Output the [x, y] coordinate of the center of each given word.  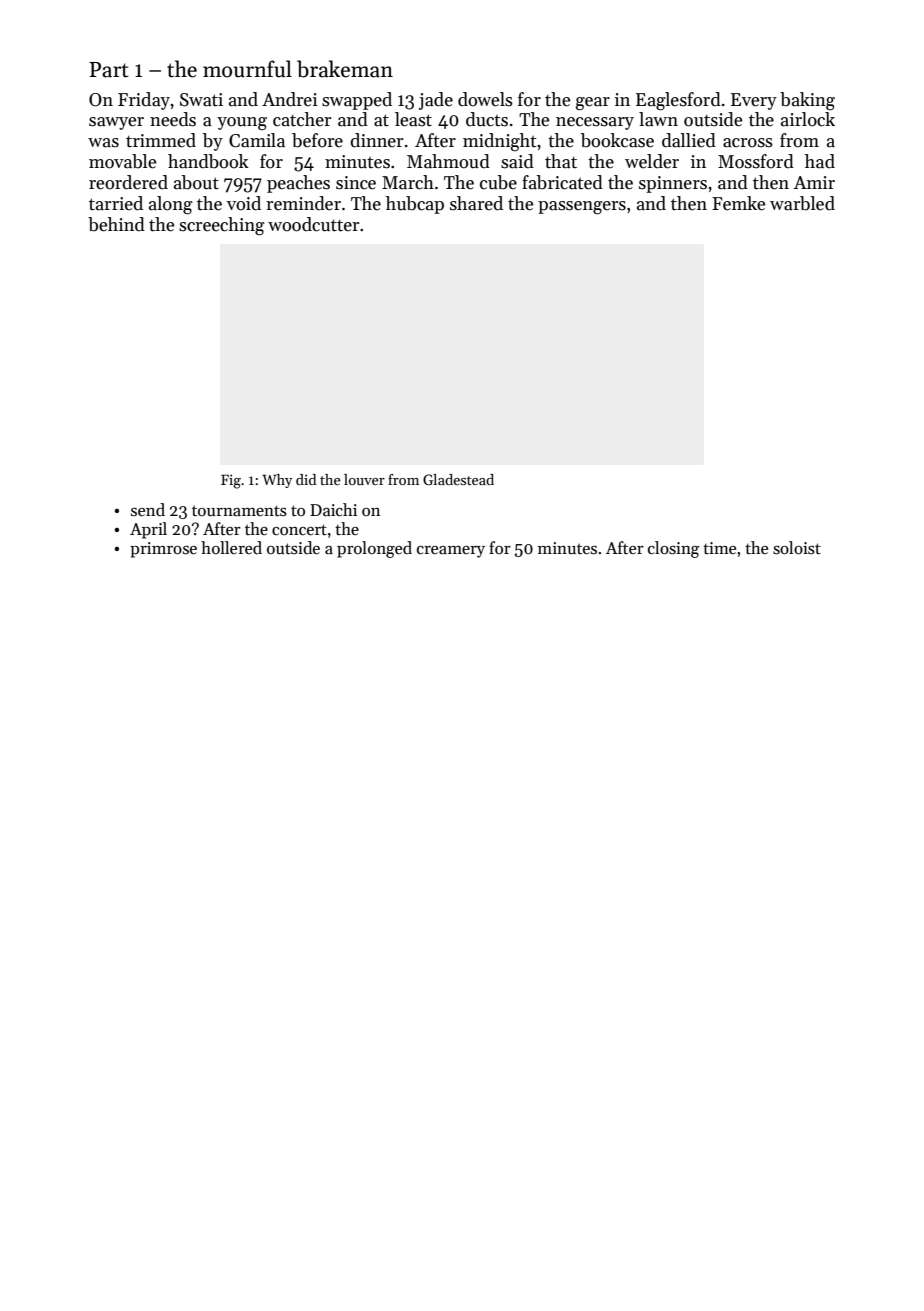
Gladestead [458, 479]
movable [122, 161]
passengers [582, 208]
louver [364, 479]
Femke [738, 203]
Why [277, 481]
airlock [808, 119]
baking [807, 101]
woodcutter [313, 224]
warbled [802, 203]
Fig [231, 481]
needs [173, 119]
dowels [485, 99]
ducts [487, 119]
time [719, 548]
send [148, 510]
